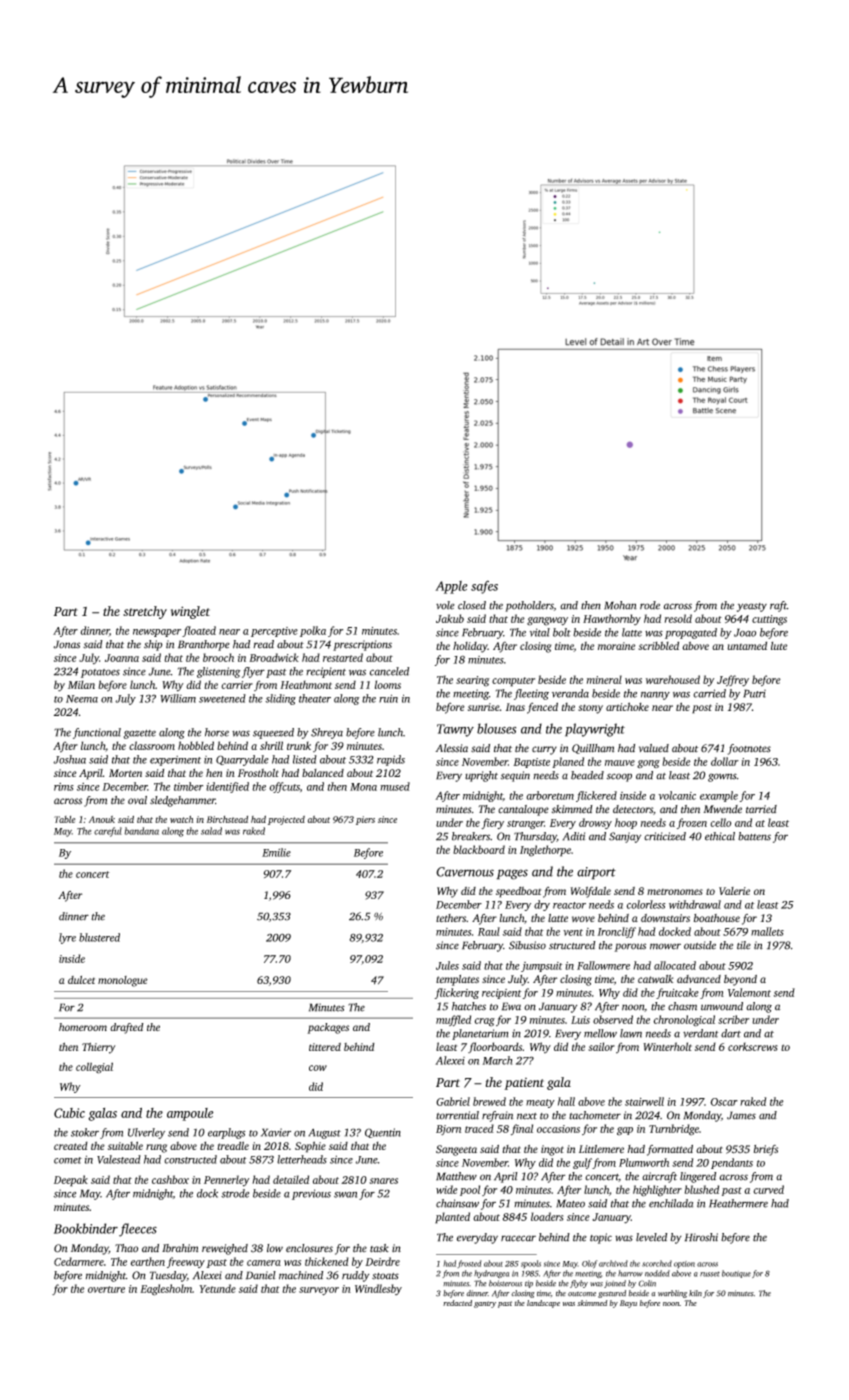  I want to click on Windlesby, so click(378, 1289).
